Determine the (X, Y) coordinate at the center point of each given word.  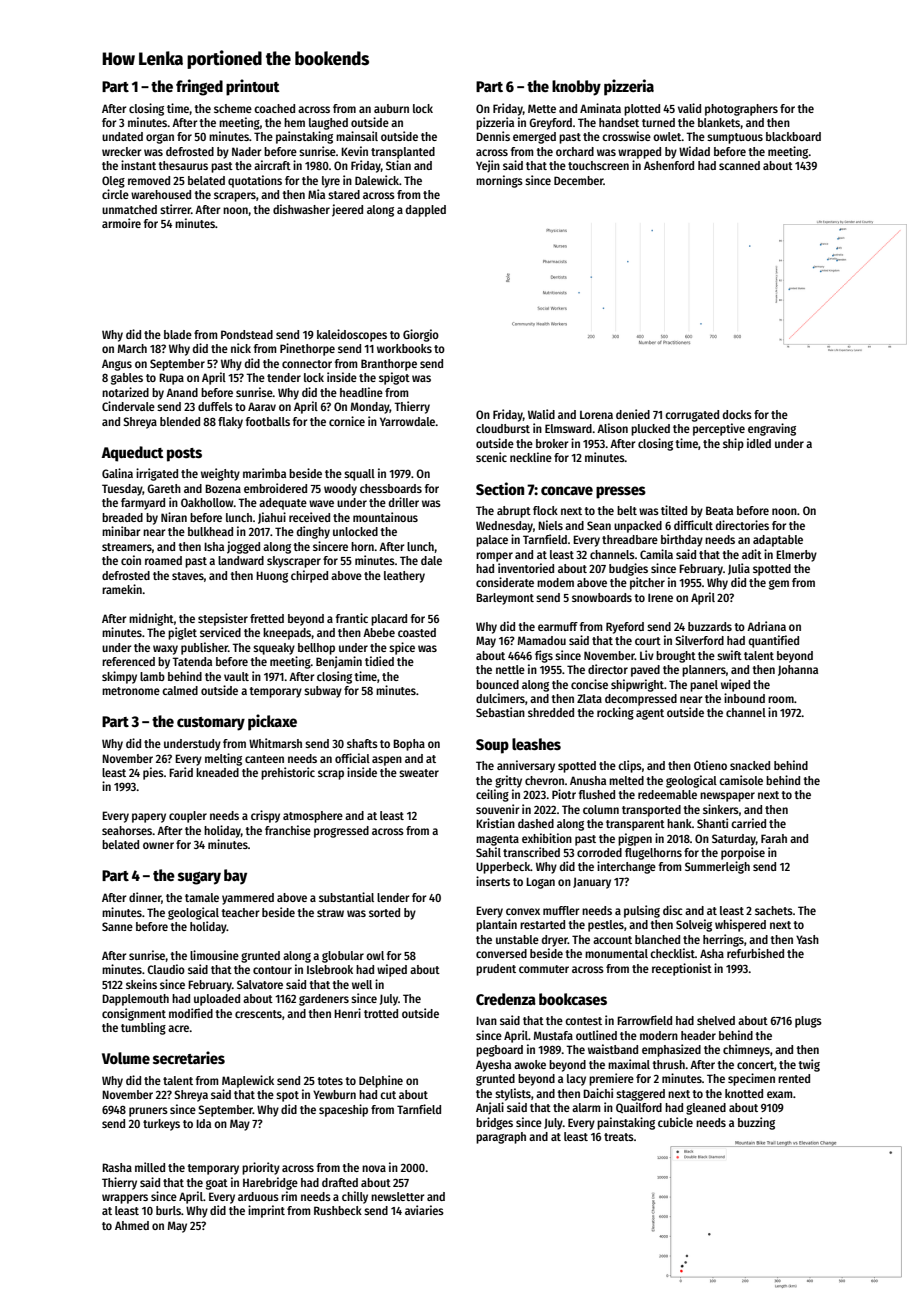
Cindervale (128, 406)
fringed (199, 87)
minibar (121, 531)
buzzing (756, 1123)
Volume (126, 1058)
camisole (741, 780)
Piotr (564, 794)
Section (500, 488)
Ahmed (132, 1225)
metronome (131, 691)
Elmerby (796, 556)
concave (567, 490)
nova (374, 1168)
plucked (650, 430)
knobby (576, 88)
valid (689, 108)
